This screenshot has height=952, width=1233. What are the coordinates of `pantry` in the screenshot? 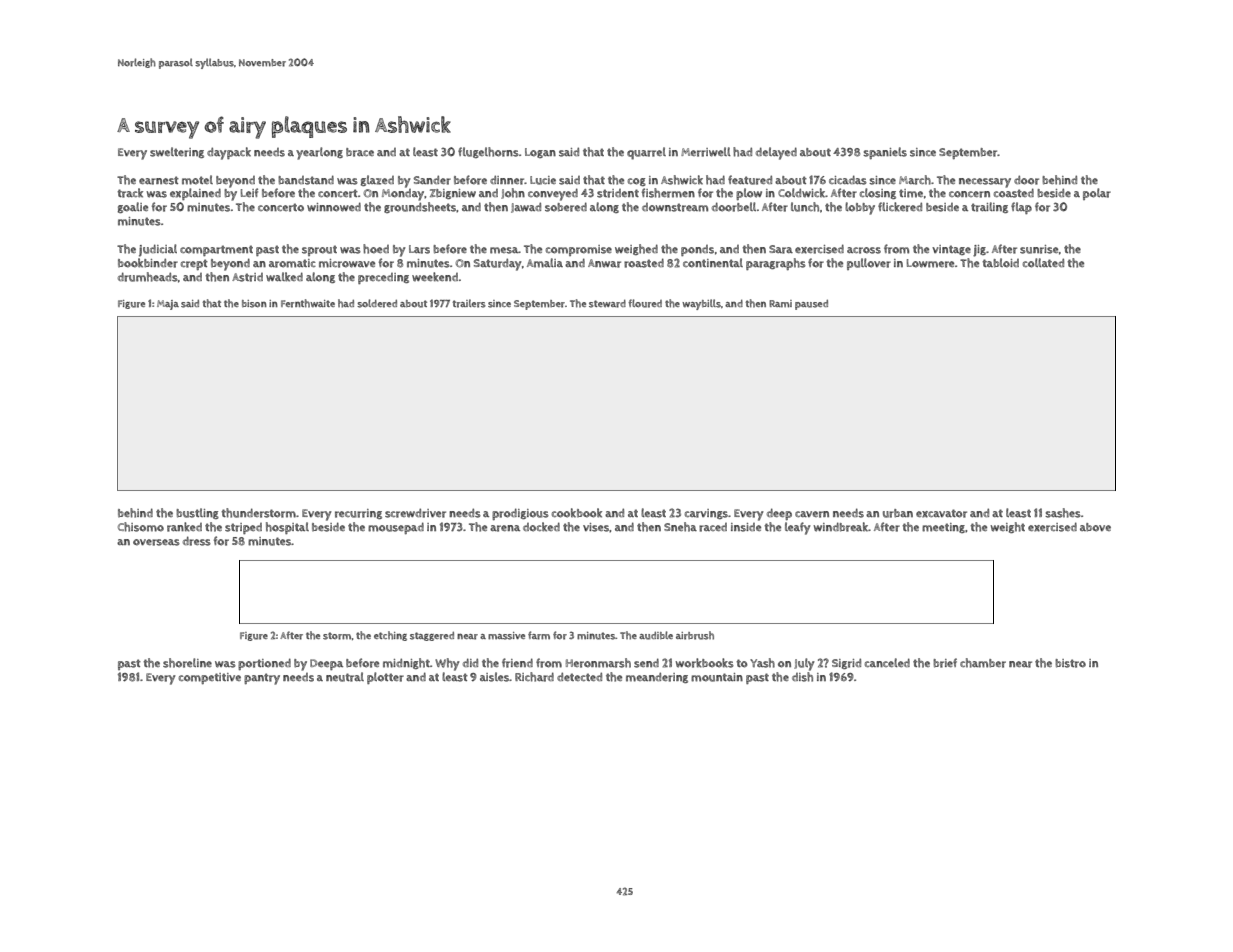 It's located at (262, 679).
